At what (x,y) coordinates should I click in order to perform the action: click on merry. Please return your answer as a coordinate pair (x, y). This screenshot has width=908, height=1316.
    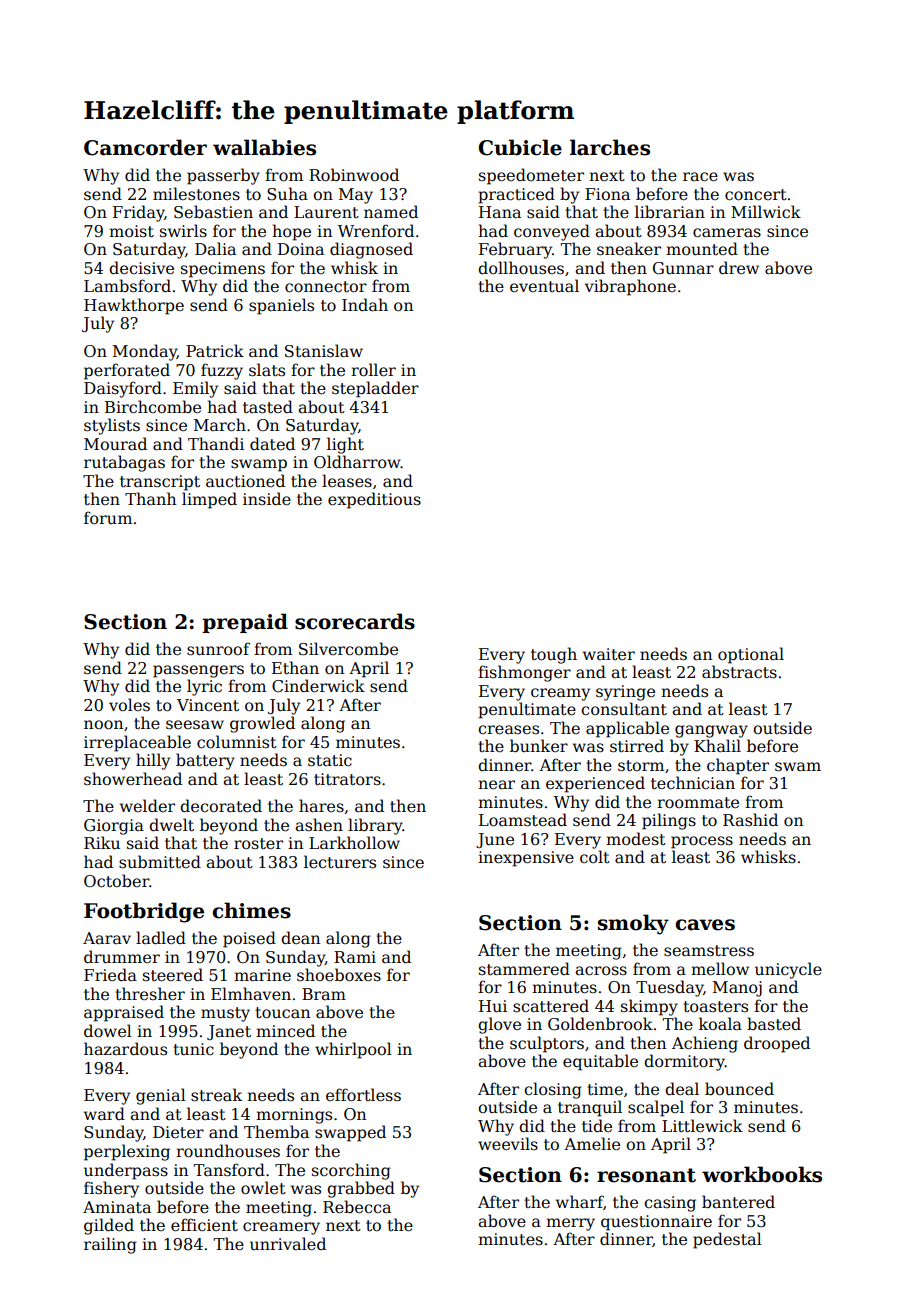
    Looking at the image, I should click on (570, 1224).
